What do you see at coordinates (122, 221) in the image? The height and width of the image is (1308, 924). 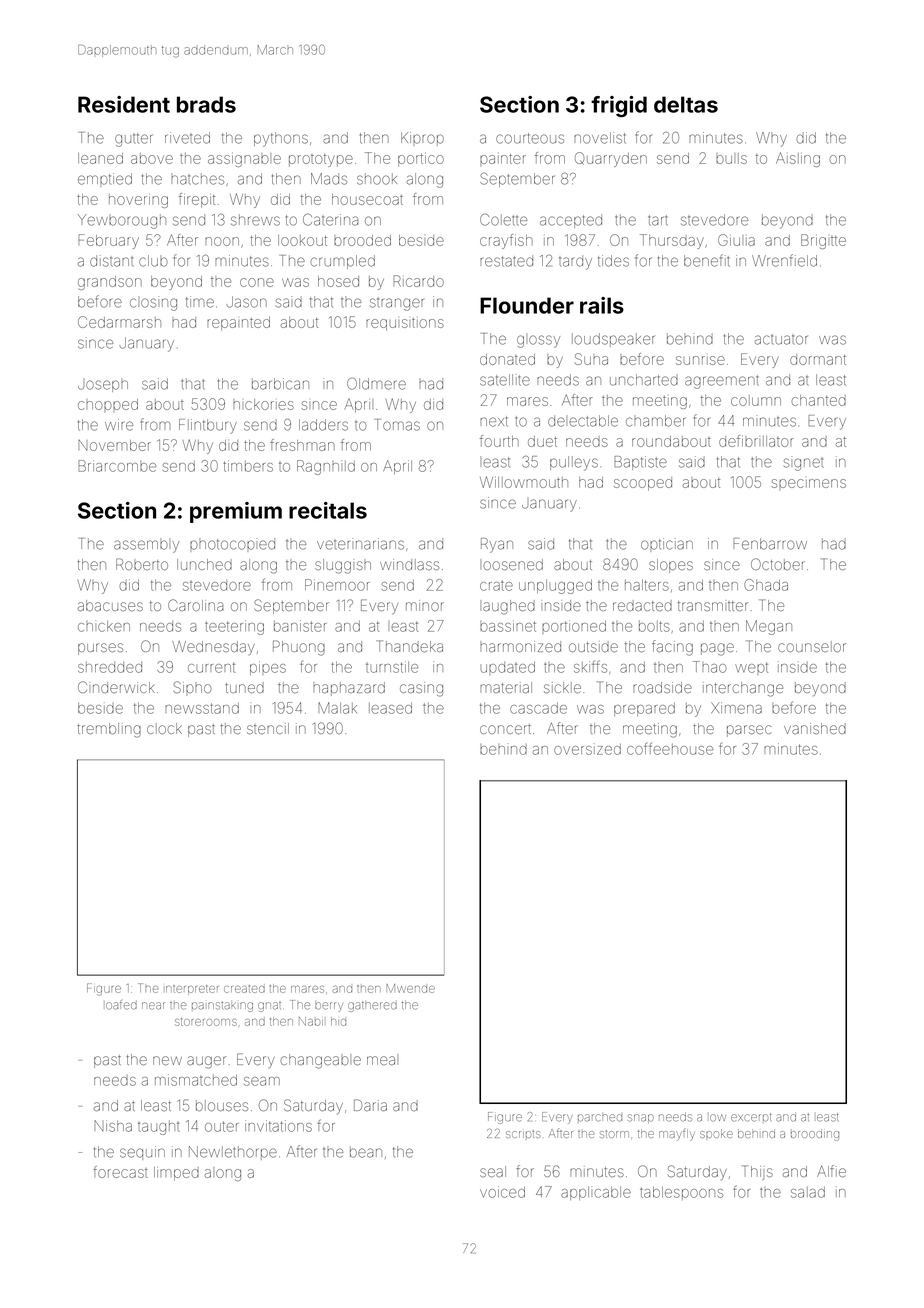 I see `Yewborough` at bounding box center [122, 221].
